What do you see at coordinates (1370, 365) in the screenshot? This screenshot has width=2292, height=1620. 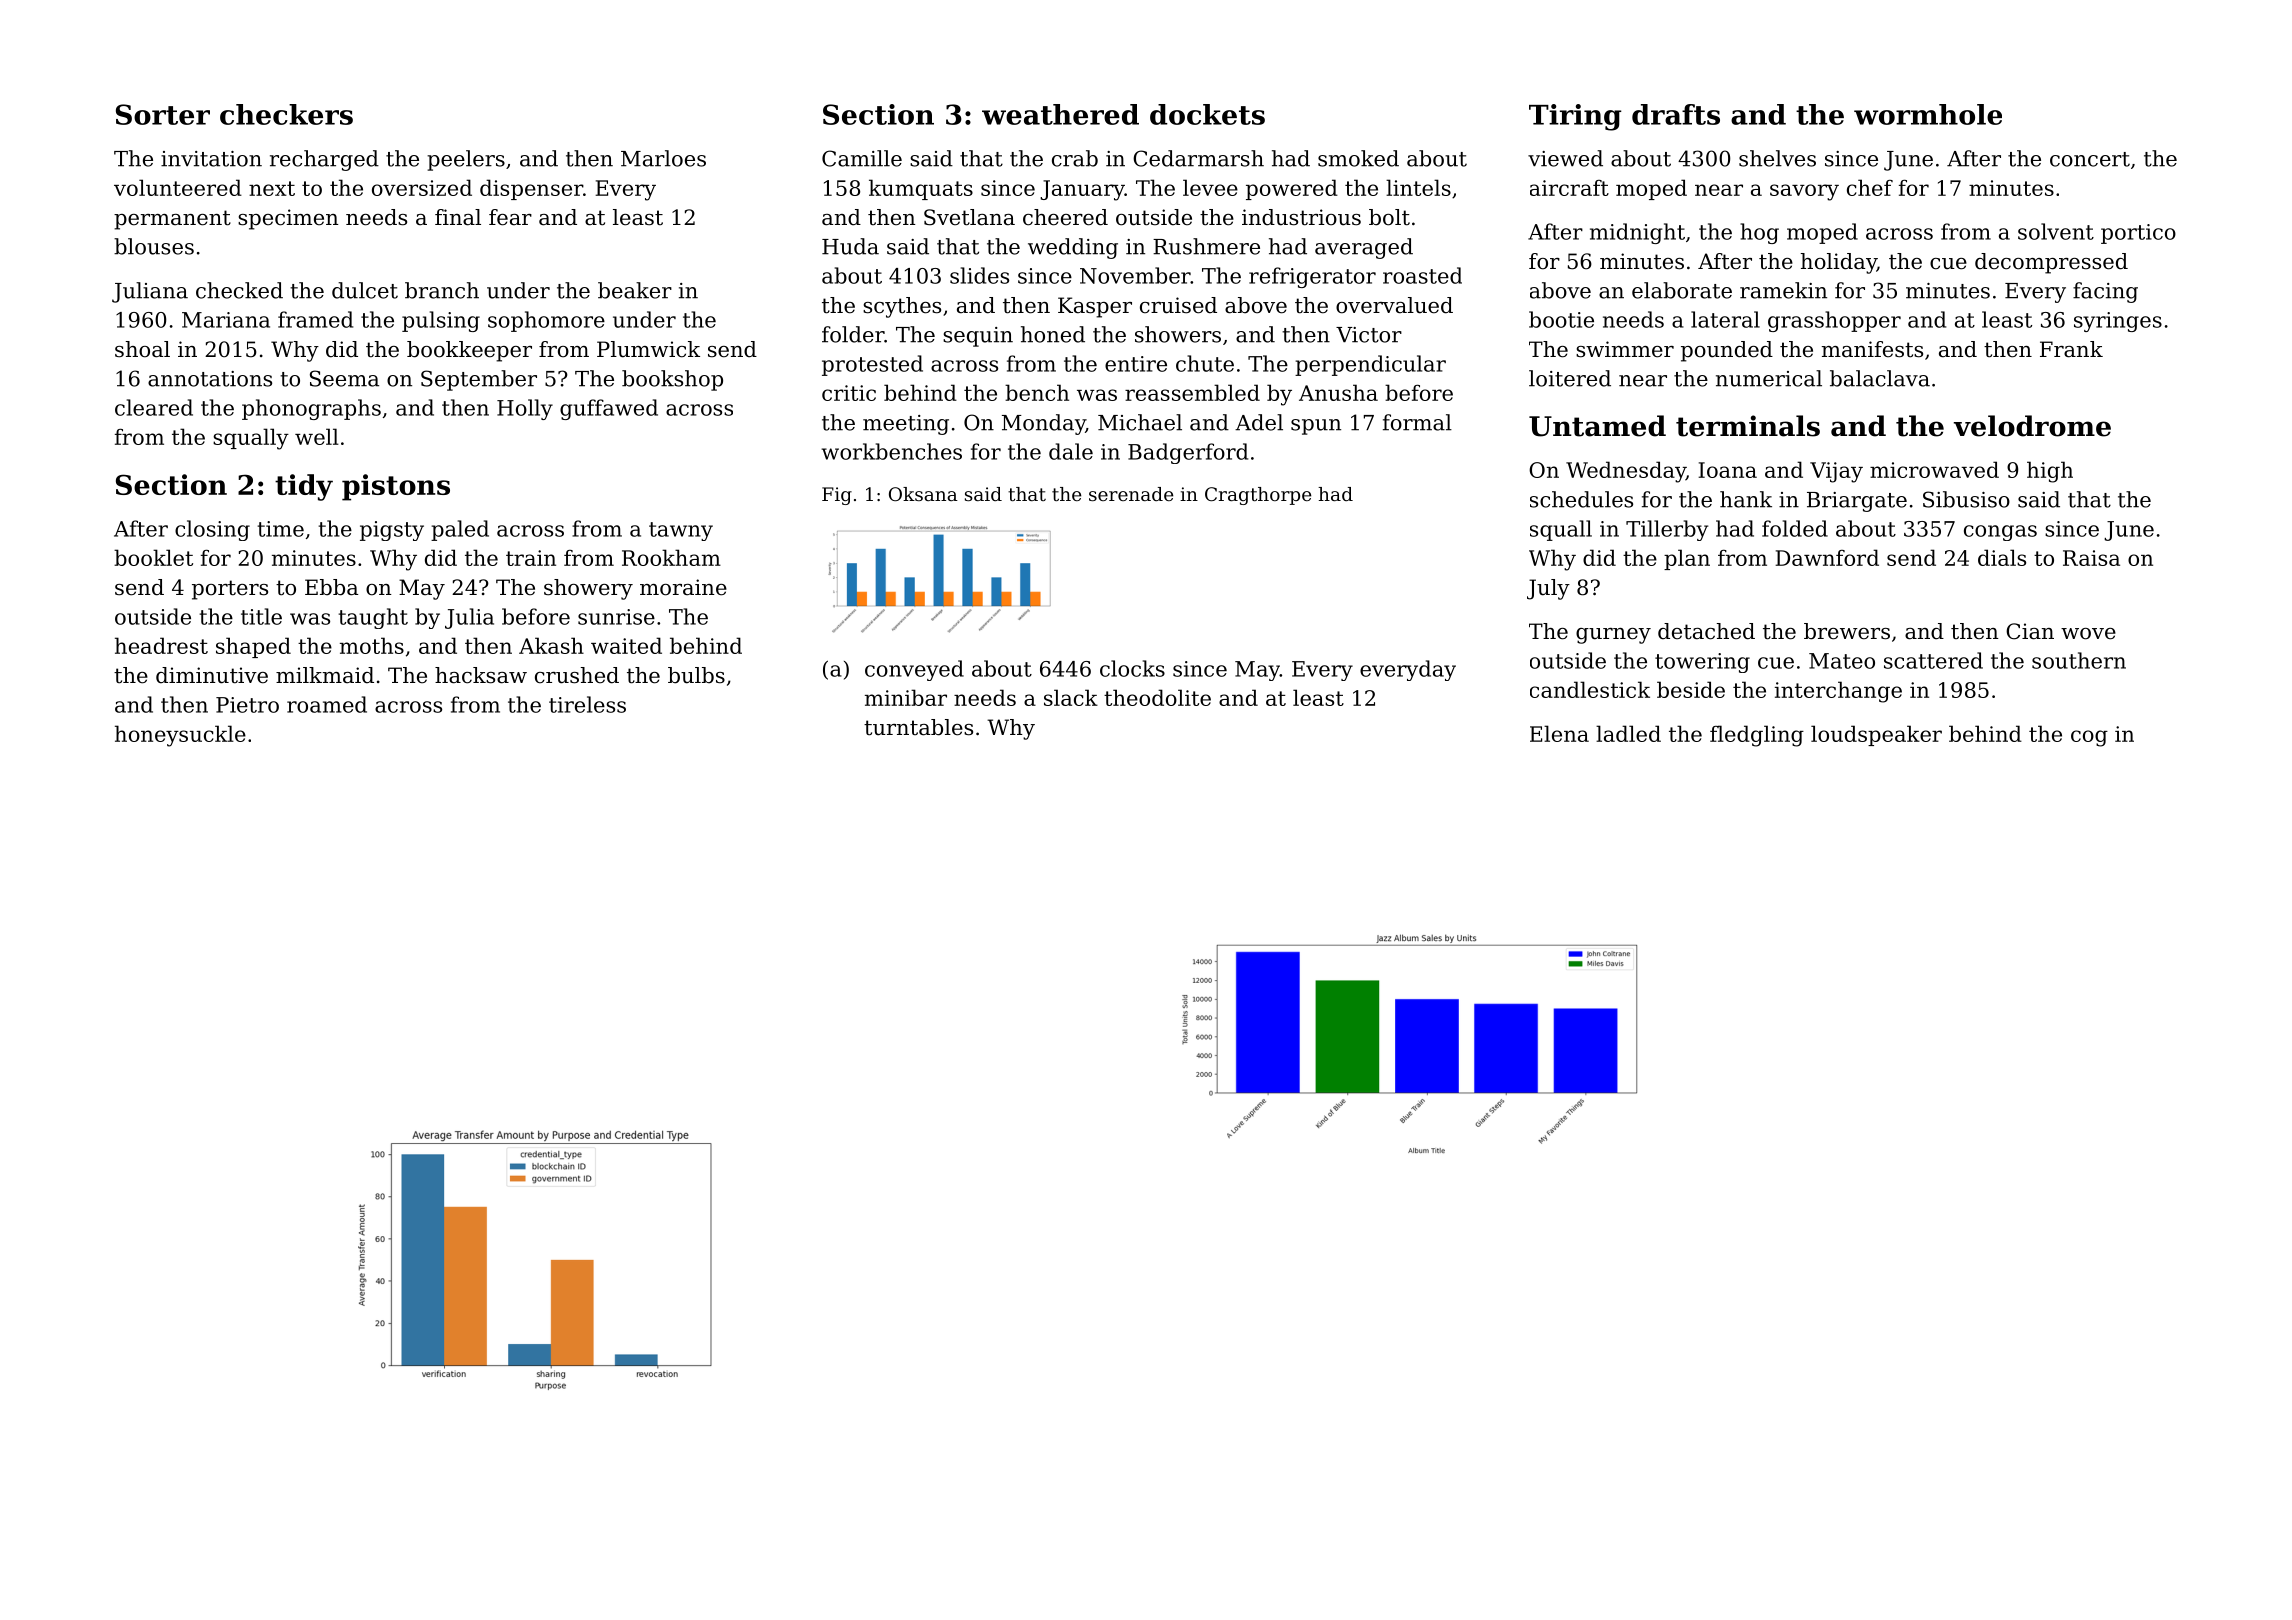 I see `perpendicular` at bounding box center [1370, 365].
